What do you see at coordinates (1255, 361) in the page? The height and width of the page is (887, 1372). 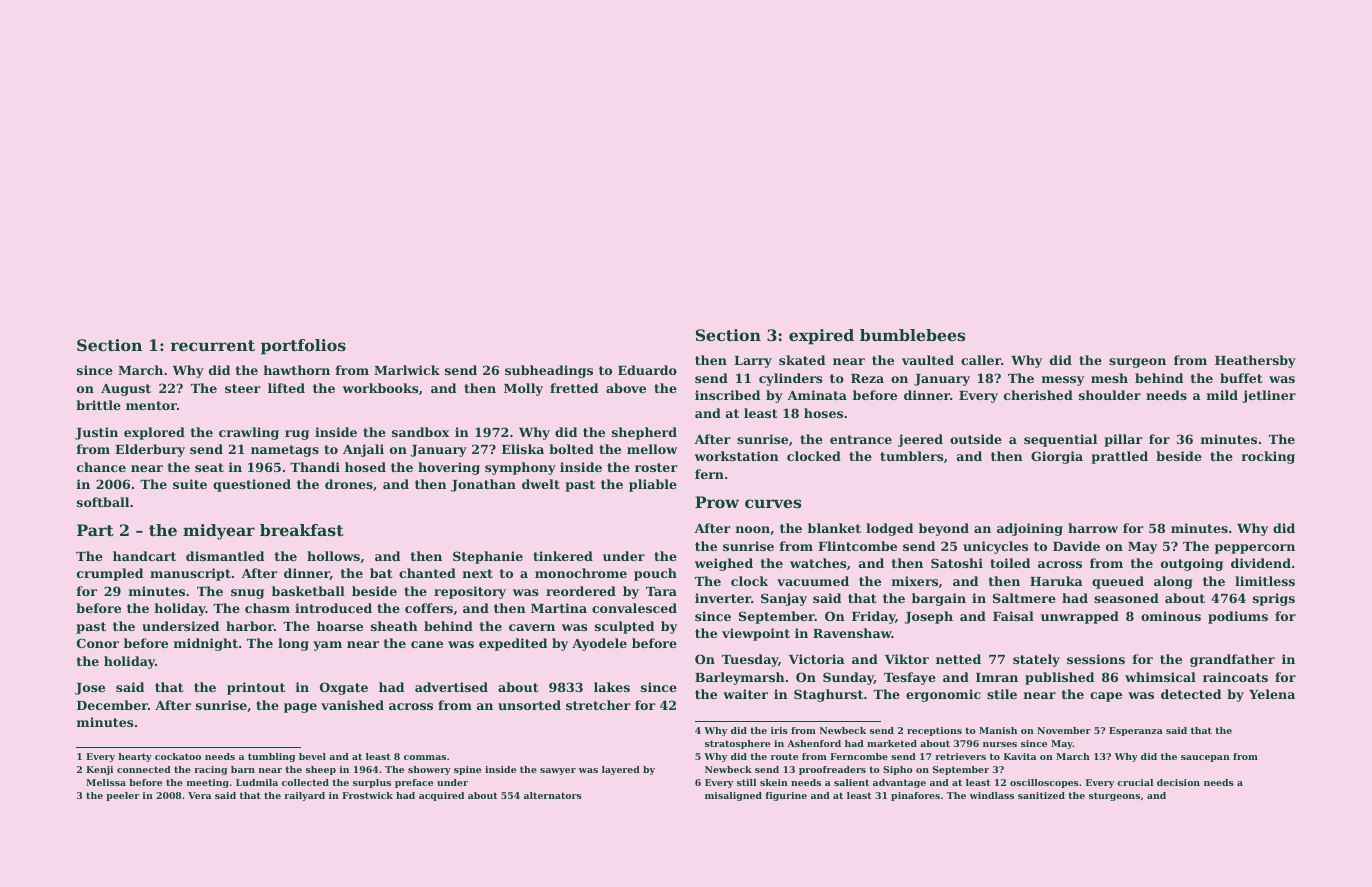 I see `Heathersby` at bounding box center [1255, 361].
